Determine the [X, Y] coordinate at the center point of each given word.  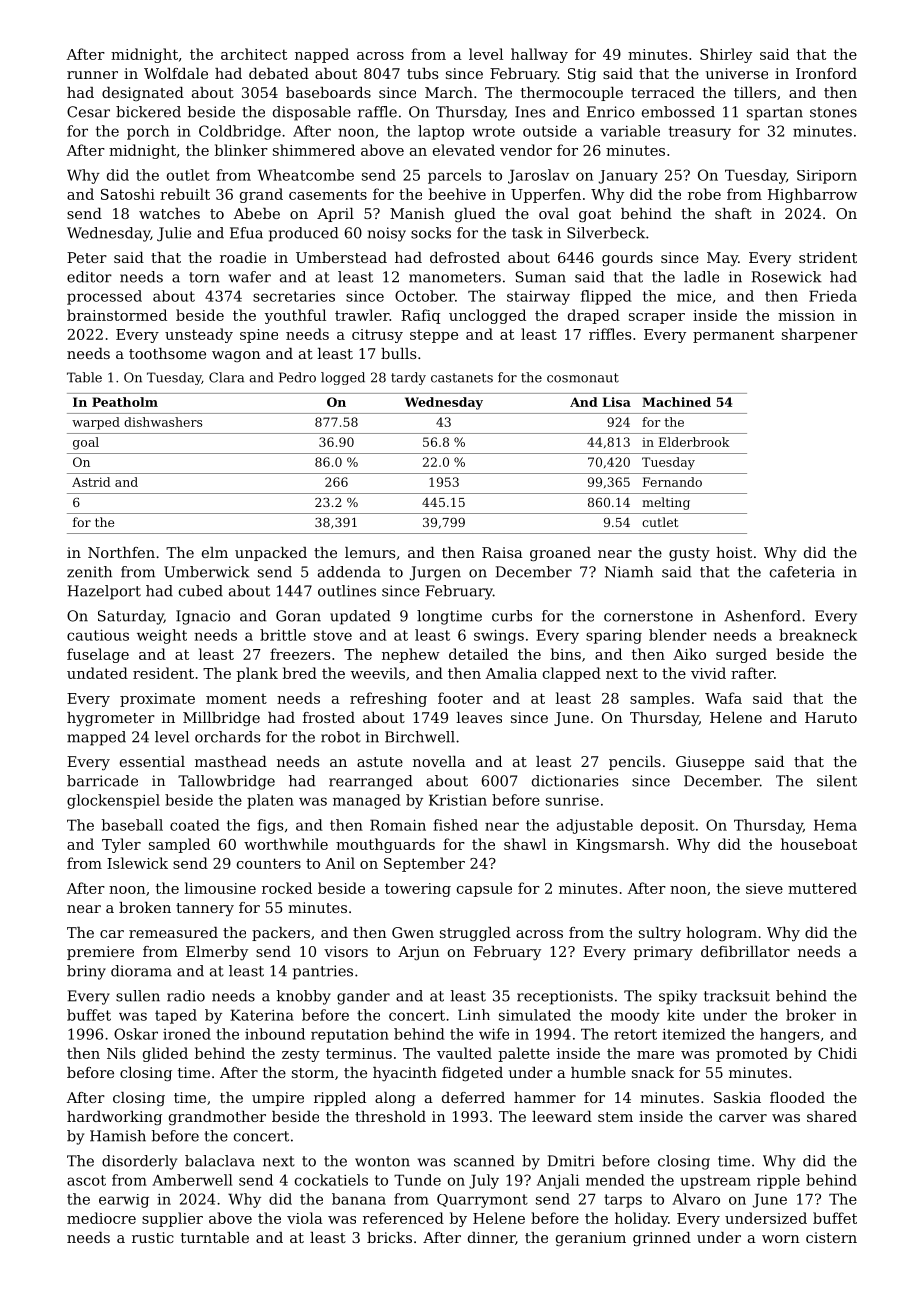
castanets [462, 378]
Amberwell [192, 1180]
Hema [835, 825]
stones [833, 112]
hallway [539, 55]
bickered [148, 112]
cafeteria [802, 572]
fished [455, 825]
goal [86, 443]
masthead [231, 761]
